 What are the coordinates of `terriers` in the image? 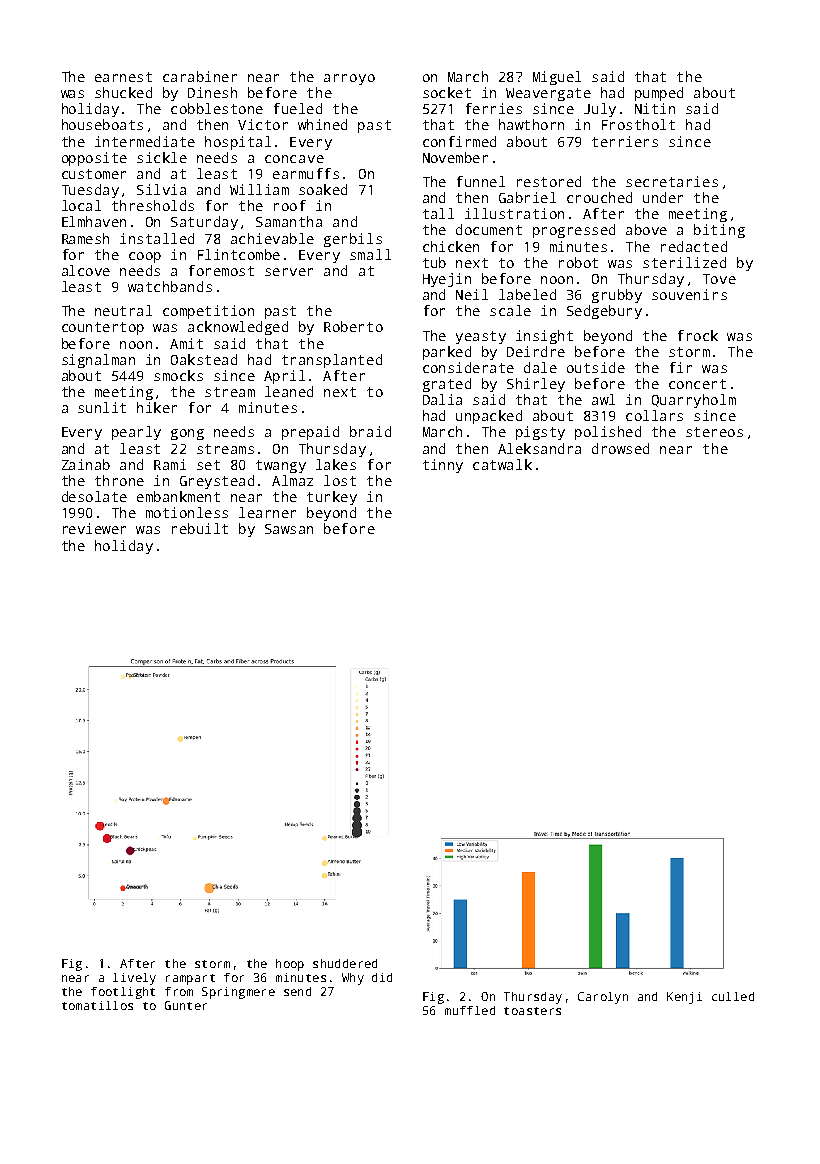 It's located at (625, 141).
